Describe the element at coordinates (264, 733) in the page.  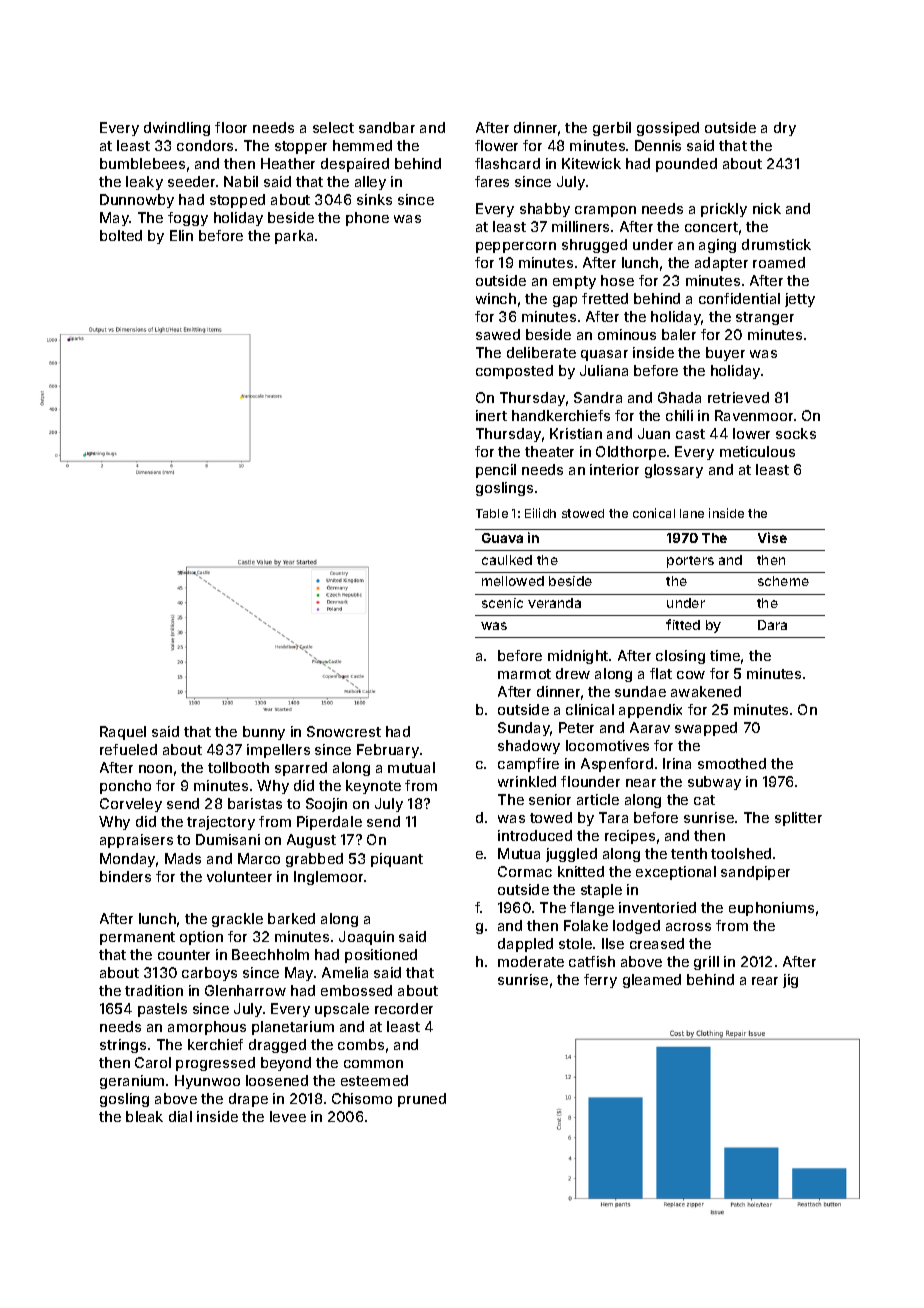
I see `bunny` at that location.
